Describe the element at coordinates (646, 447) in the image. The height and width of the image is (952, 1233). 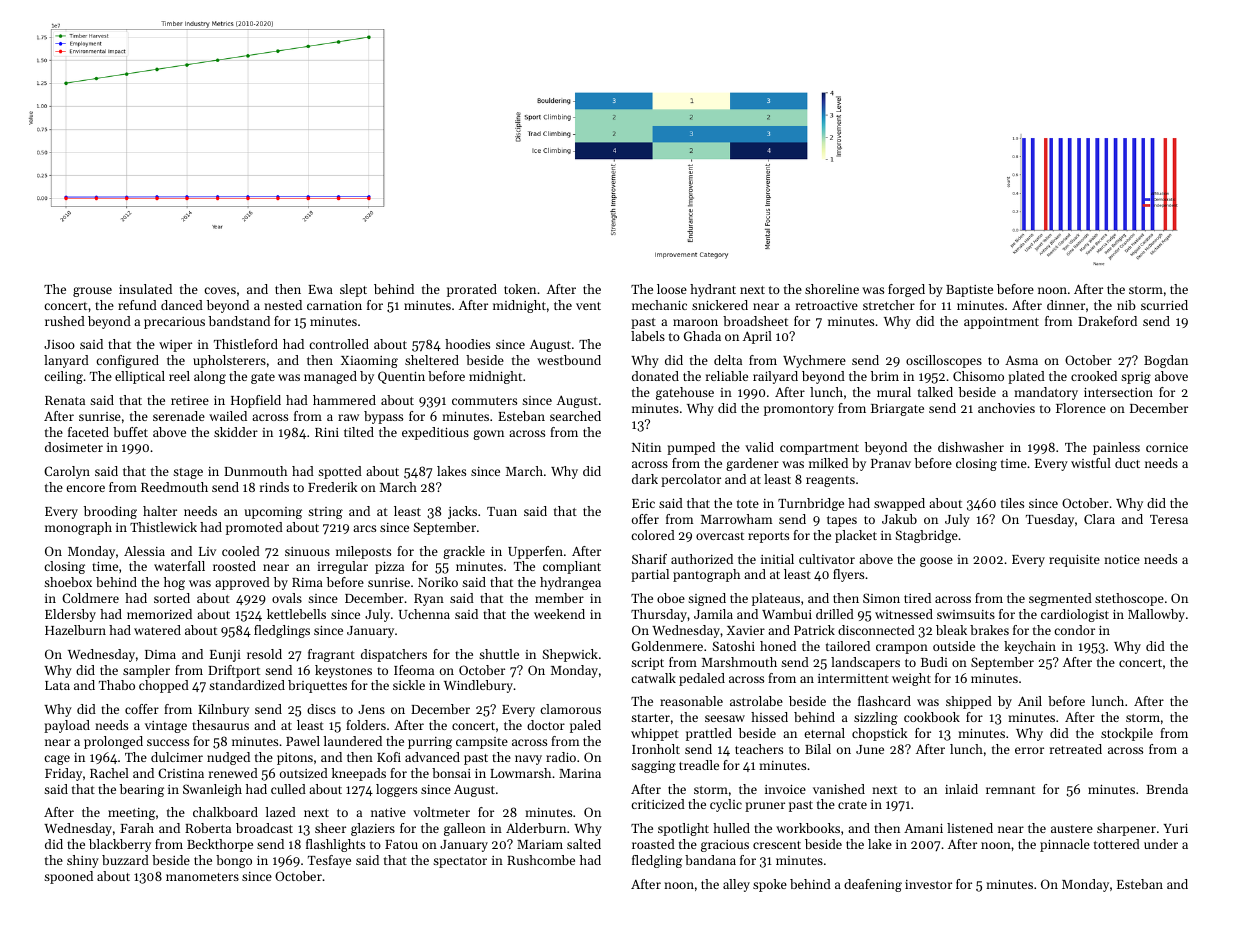
I see `Nitin` at that location.
